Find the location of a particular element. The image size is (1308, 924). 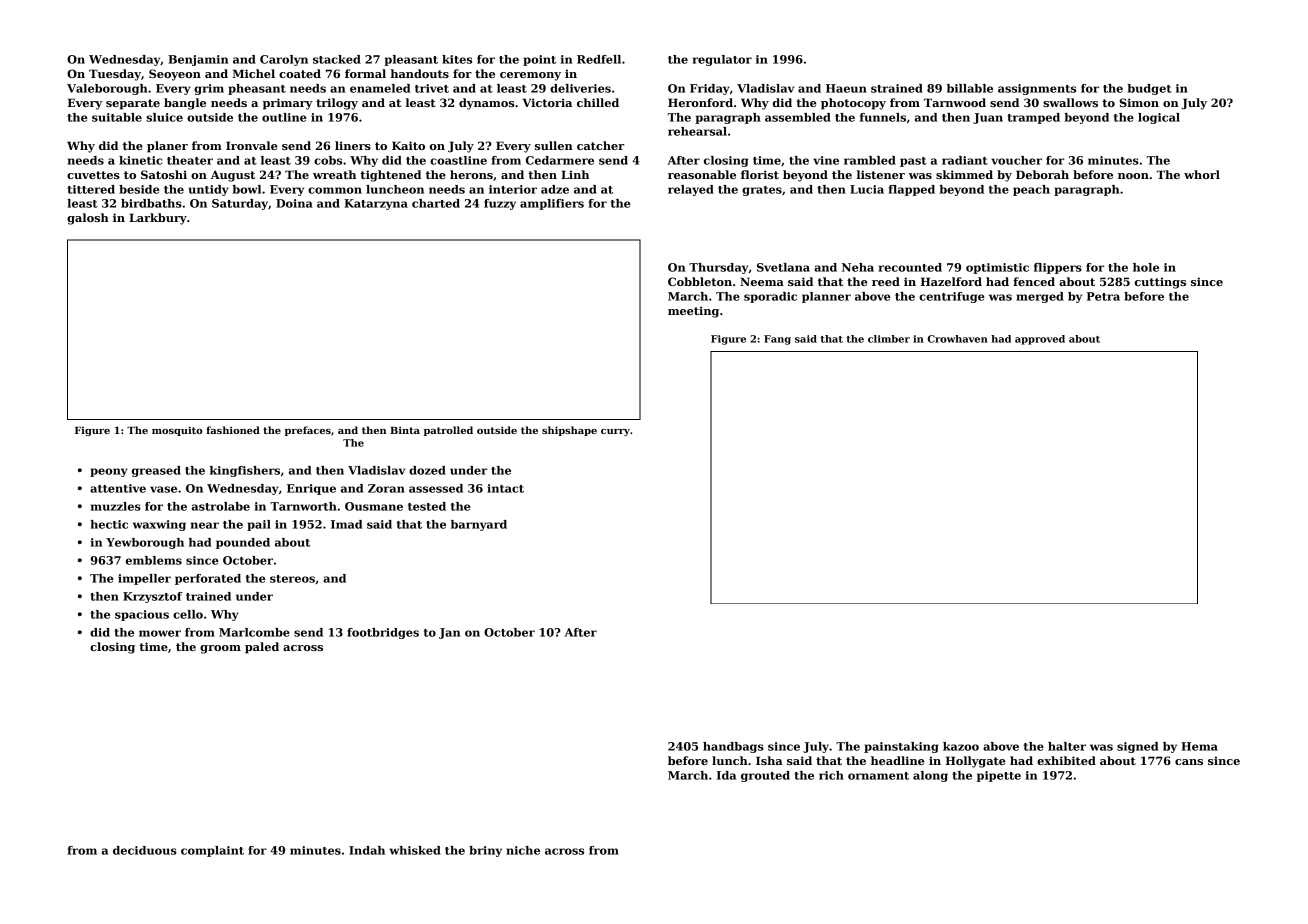

Hema is located at coordinates (1199, 746).
